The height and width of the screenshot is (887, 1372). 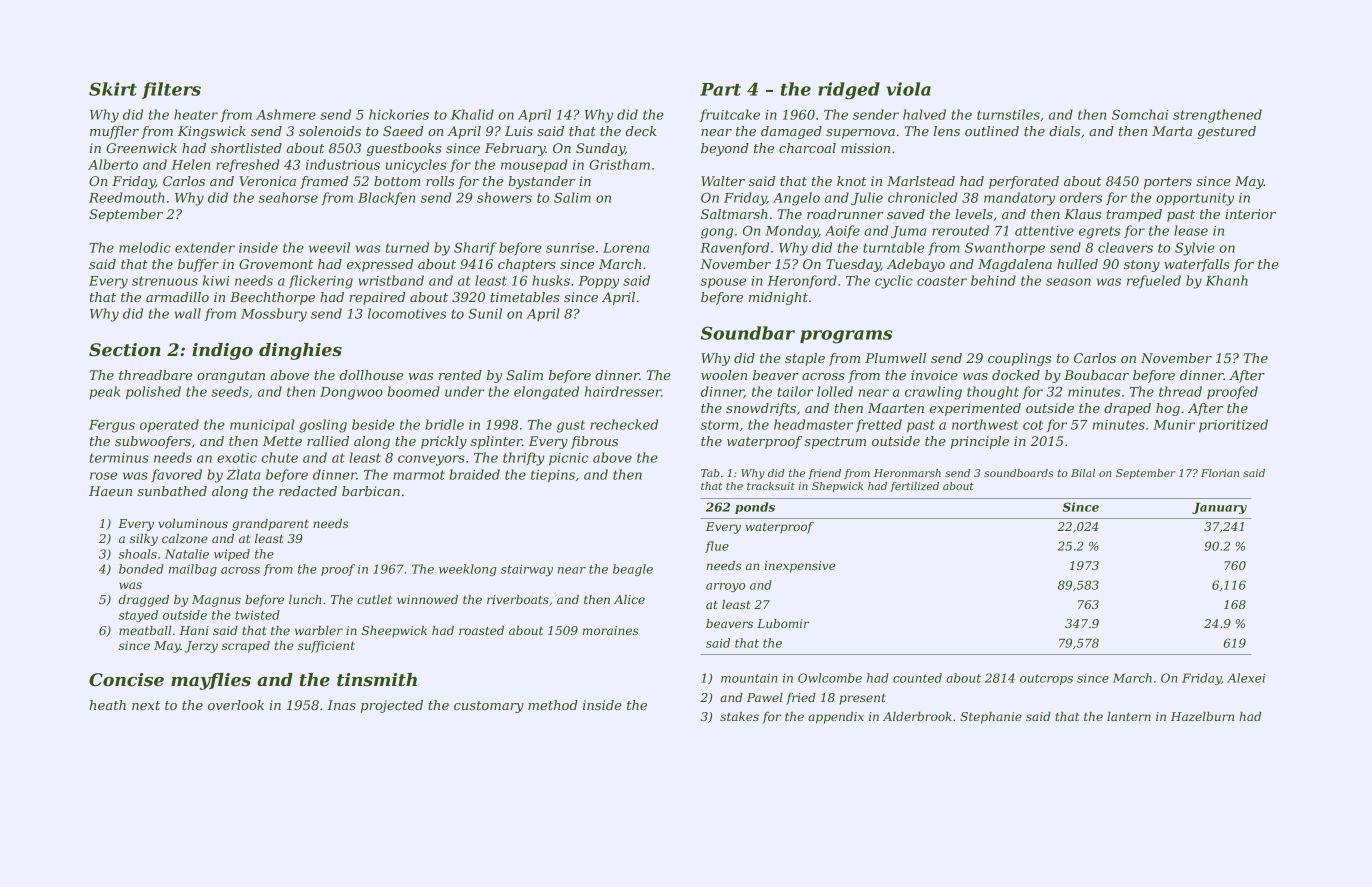 I want to click on barbican, so click(x=371, y=491).
